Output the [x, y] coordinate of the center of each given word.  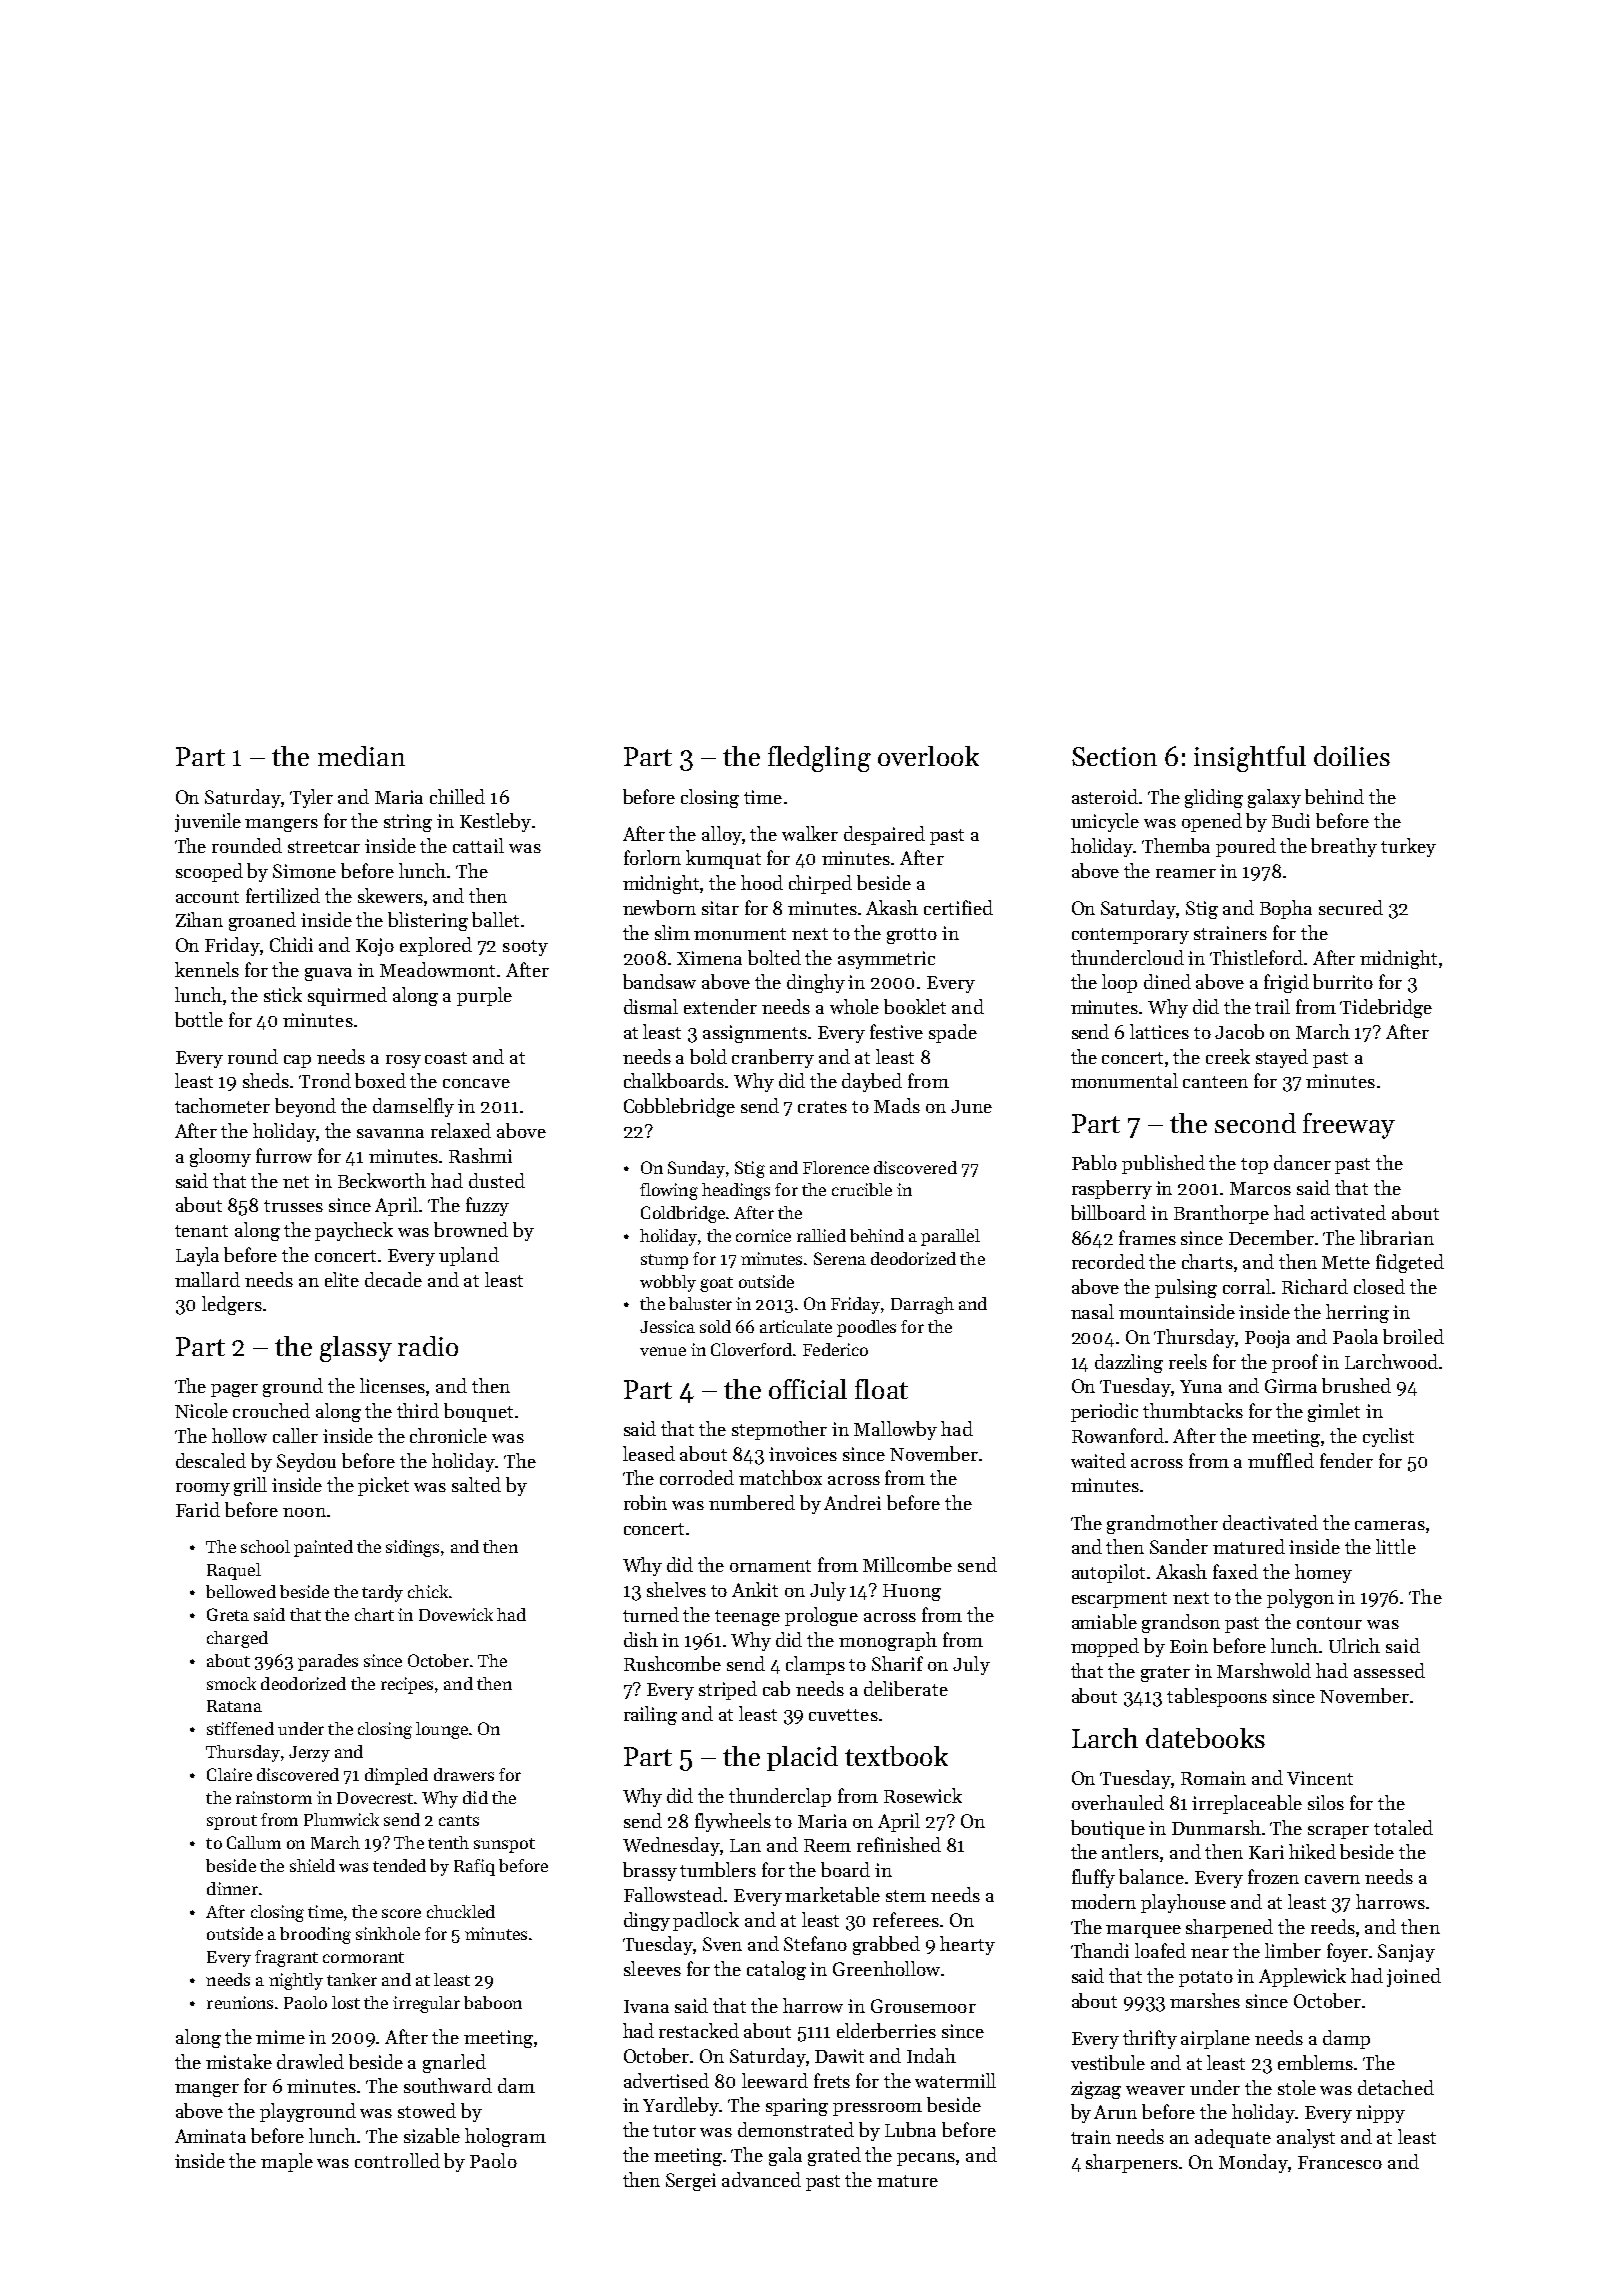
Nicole [201, 1410]
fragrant [286, 1958]
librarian [1397, 1237]
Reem [827, 1845]
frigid [1286, 983]
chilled [457, 796]
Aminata [210, 2136]
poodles [866, 1328]
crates [822, 1107]
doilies [1352, 756]
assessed [1389, 1670]
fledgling [819, 759]
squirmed [347, 996]
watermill [955, 2080]
